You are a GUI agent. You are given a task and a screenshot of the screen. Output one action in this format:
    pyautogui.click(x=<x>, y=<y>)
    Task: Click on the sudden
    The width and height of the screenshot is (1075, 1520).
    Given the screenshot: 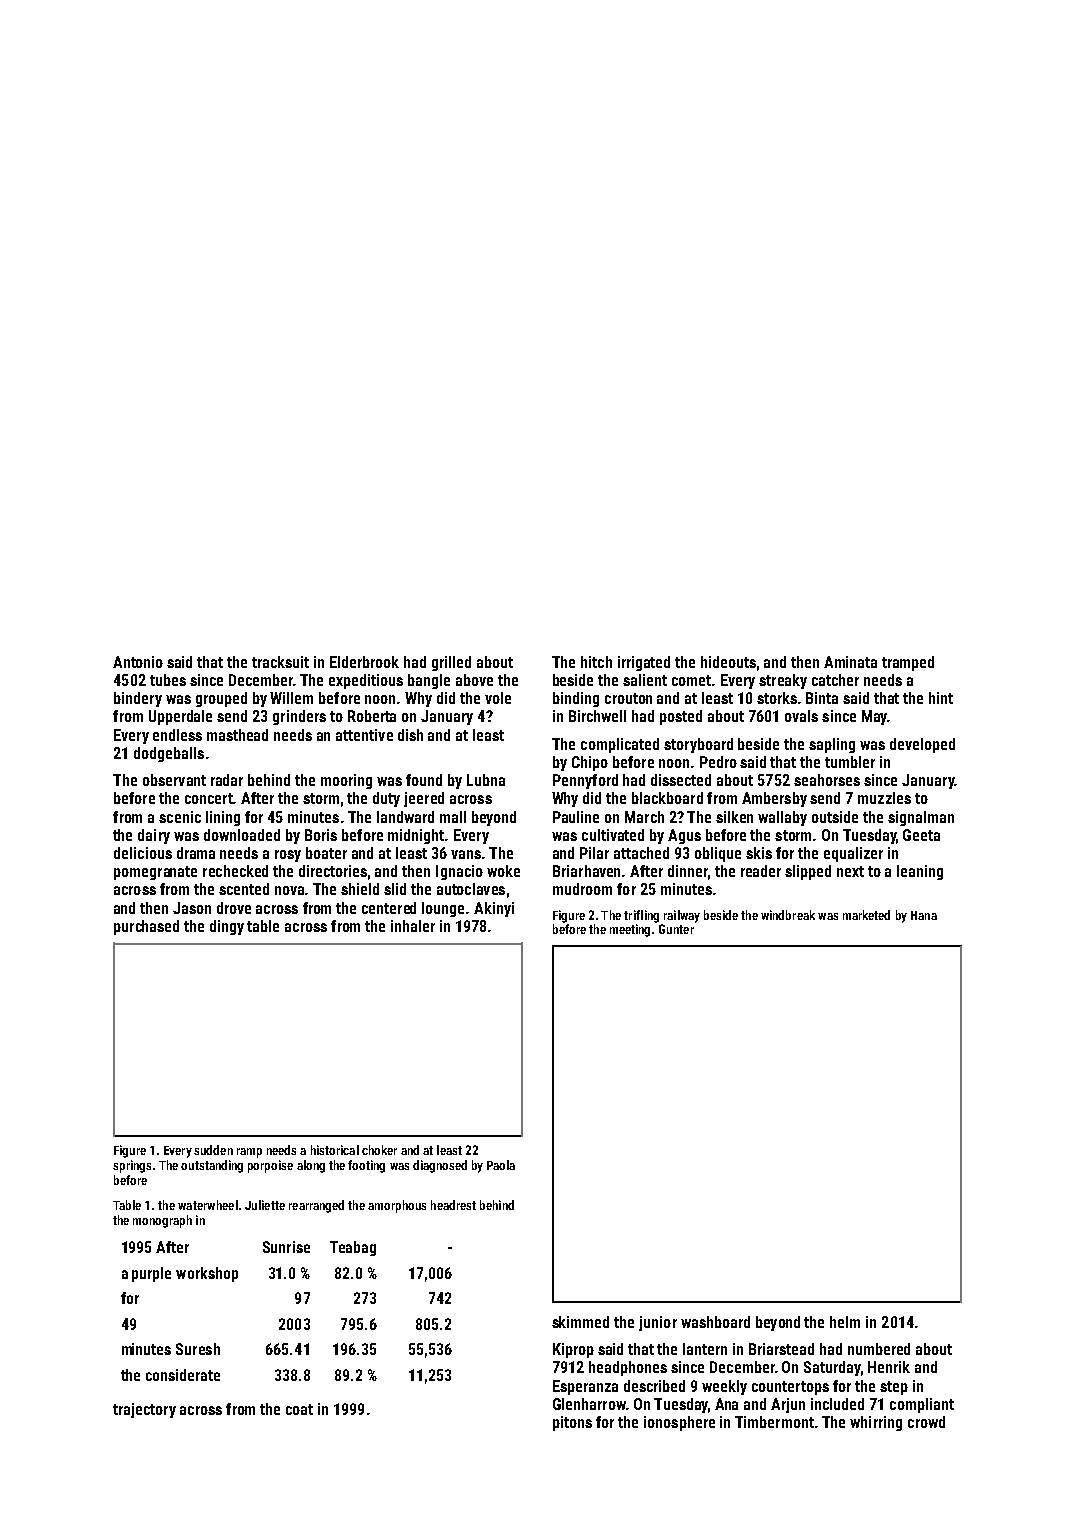 What is the action you would take?
    pyautogui.click(x=213, y=1150)
